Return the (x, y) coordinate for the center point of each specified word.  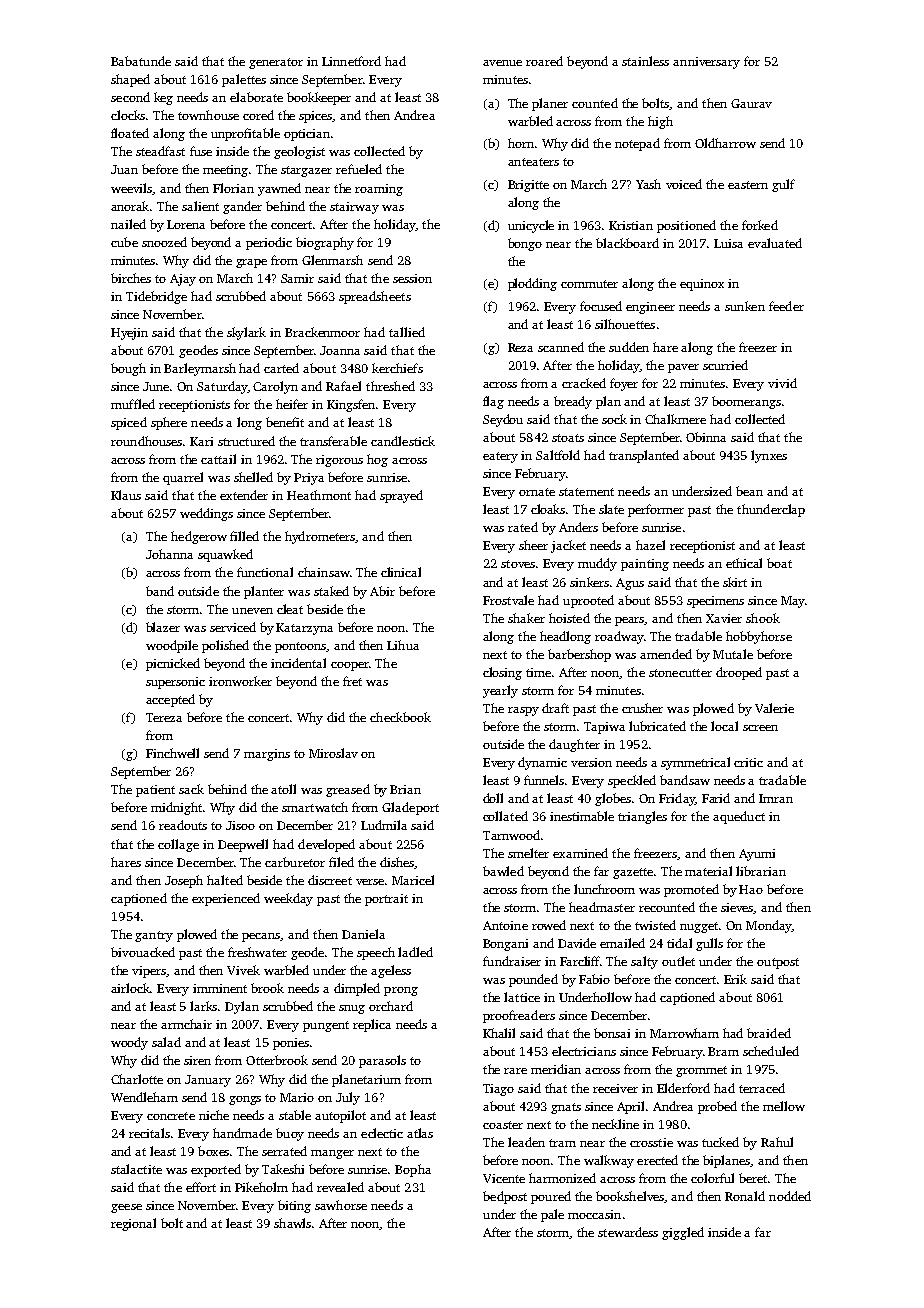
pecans (261, 937)
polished (225, 646)
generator (276, 63)
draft (555, 708)
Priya (309, 479)
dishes (397, 862)
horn (521, 143)
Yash (648, 184)
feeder (786, 306)
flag (493, 402)
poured (551, 1197)
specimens (715, 602)
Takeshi (283, 1169)
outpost (778, 963)
